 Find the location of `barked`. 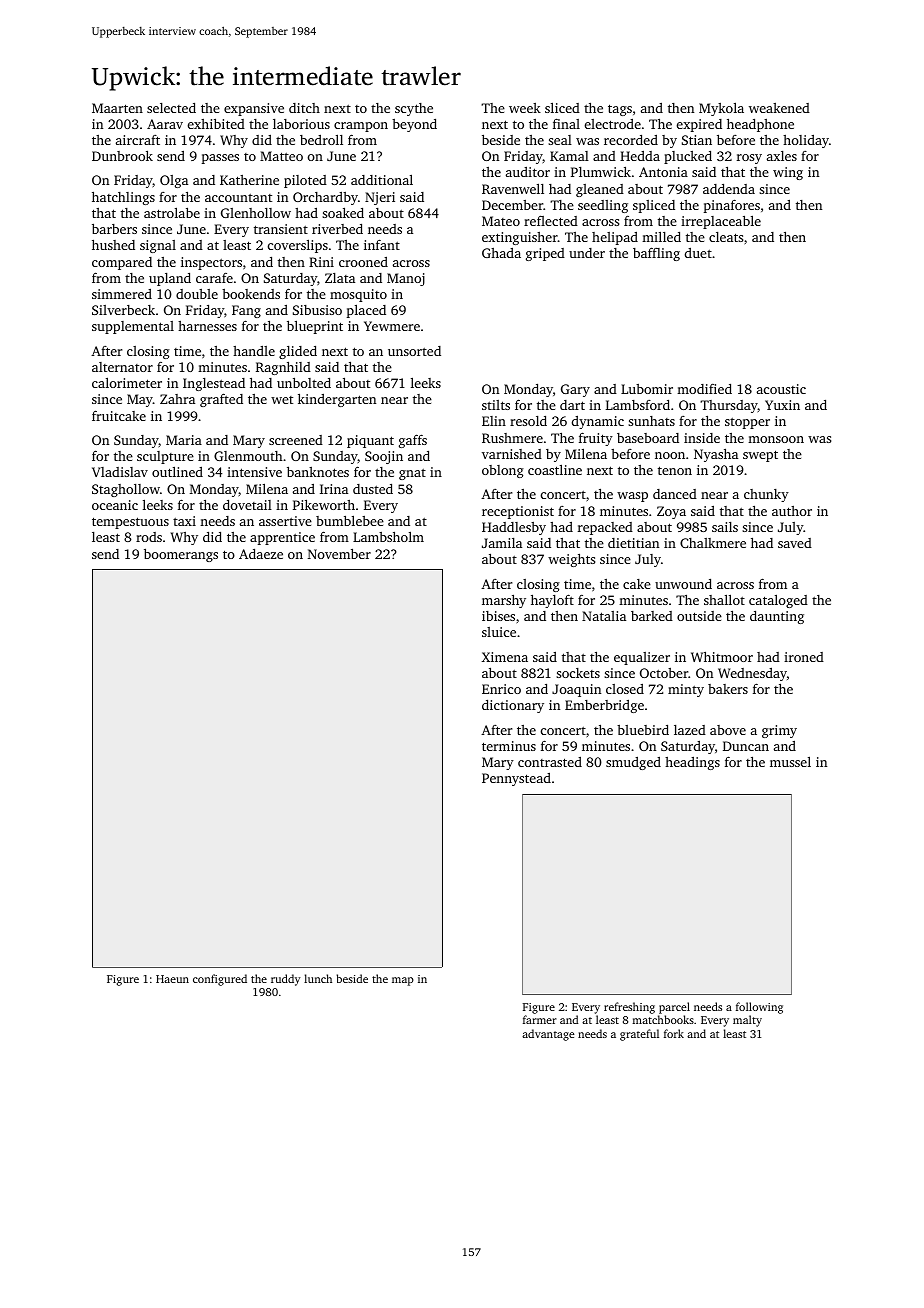

barked is located at coordinates (652, 616).
